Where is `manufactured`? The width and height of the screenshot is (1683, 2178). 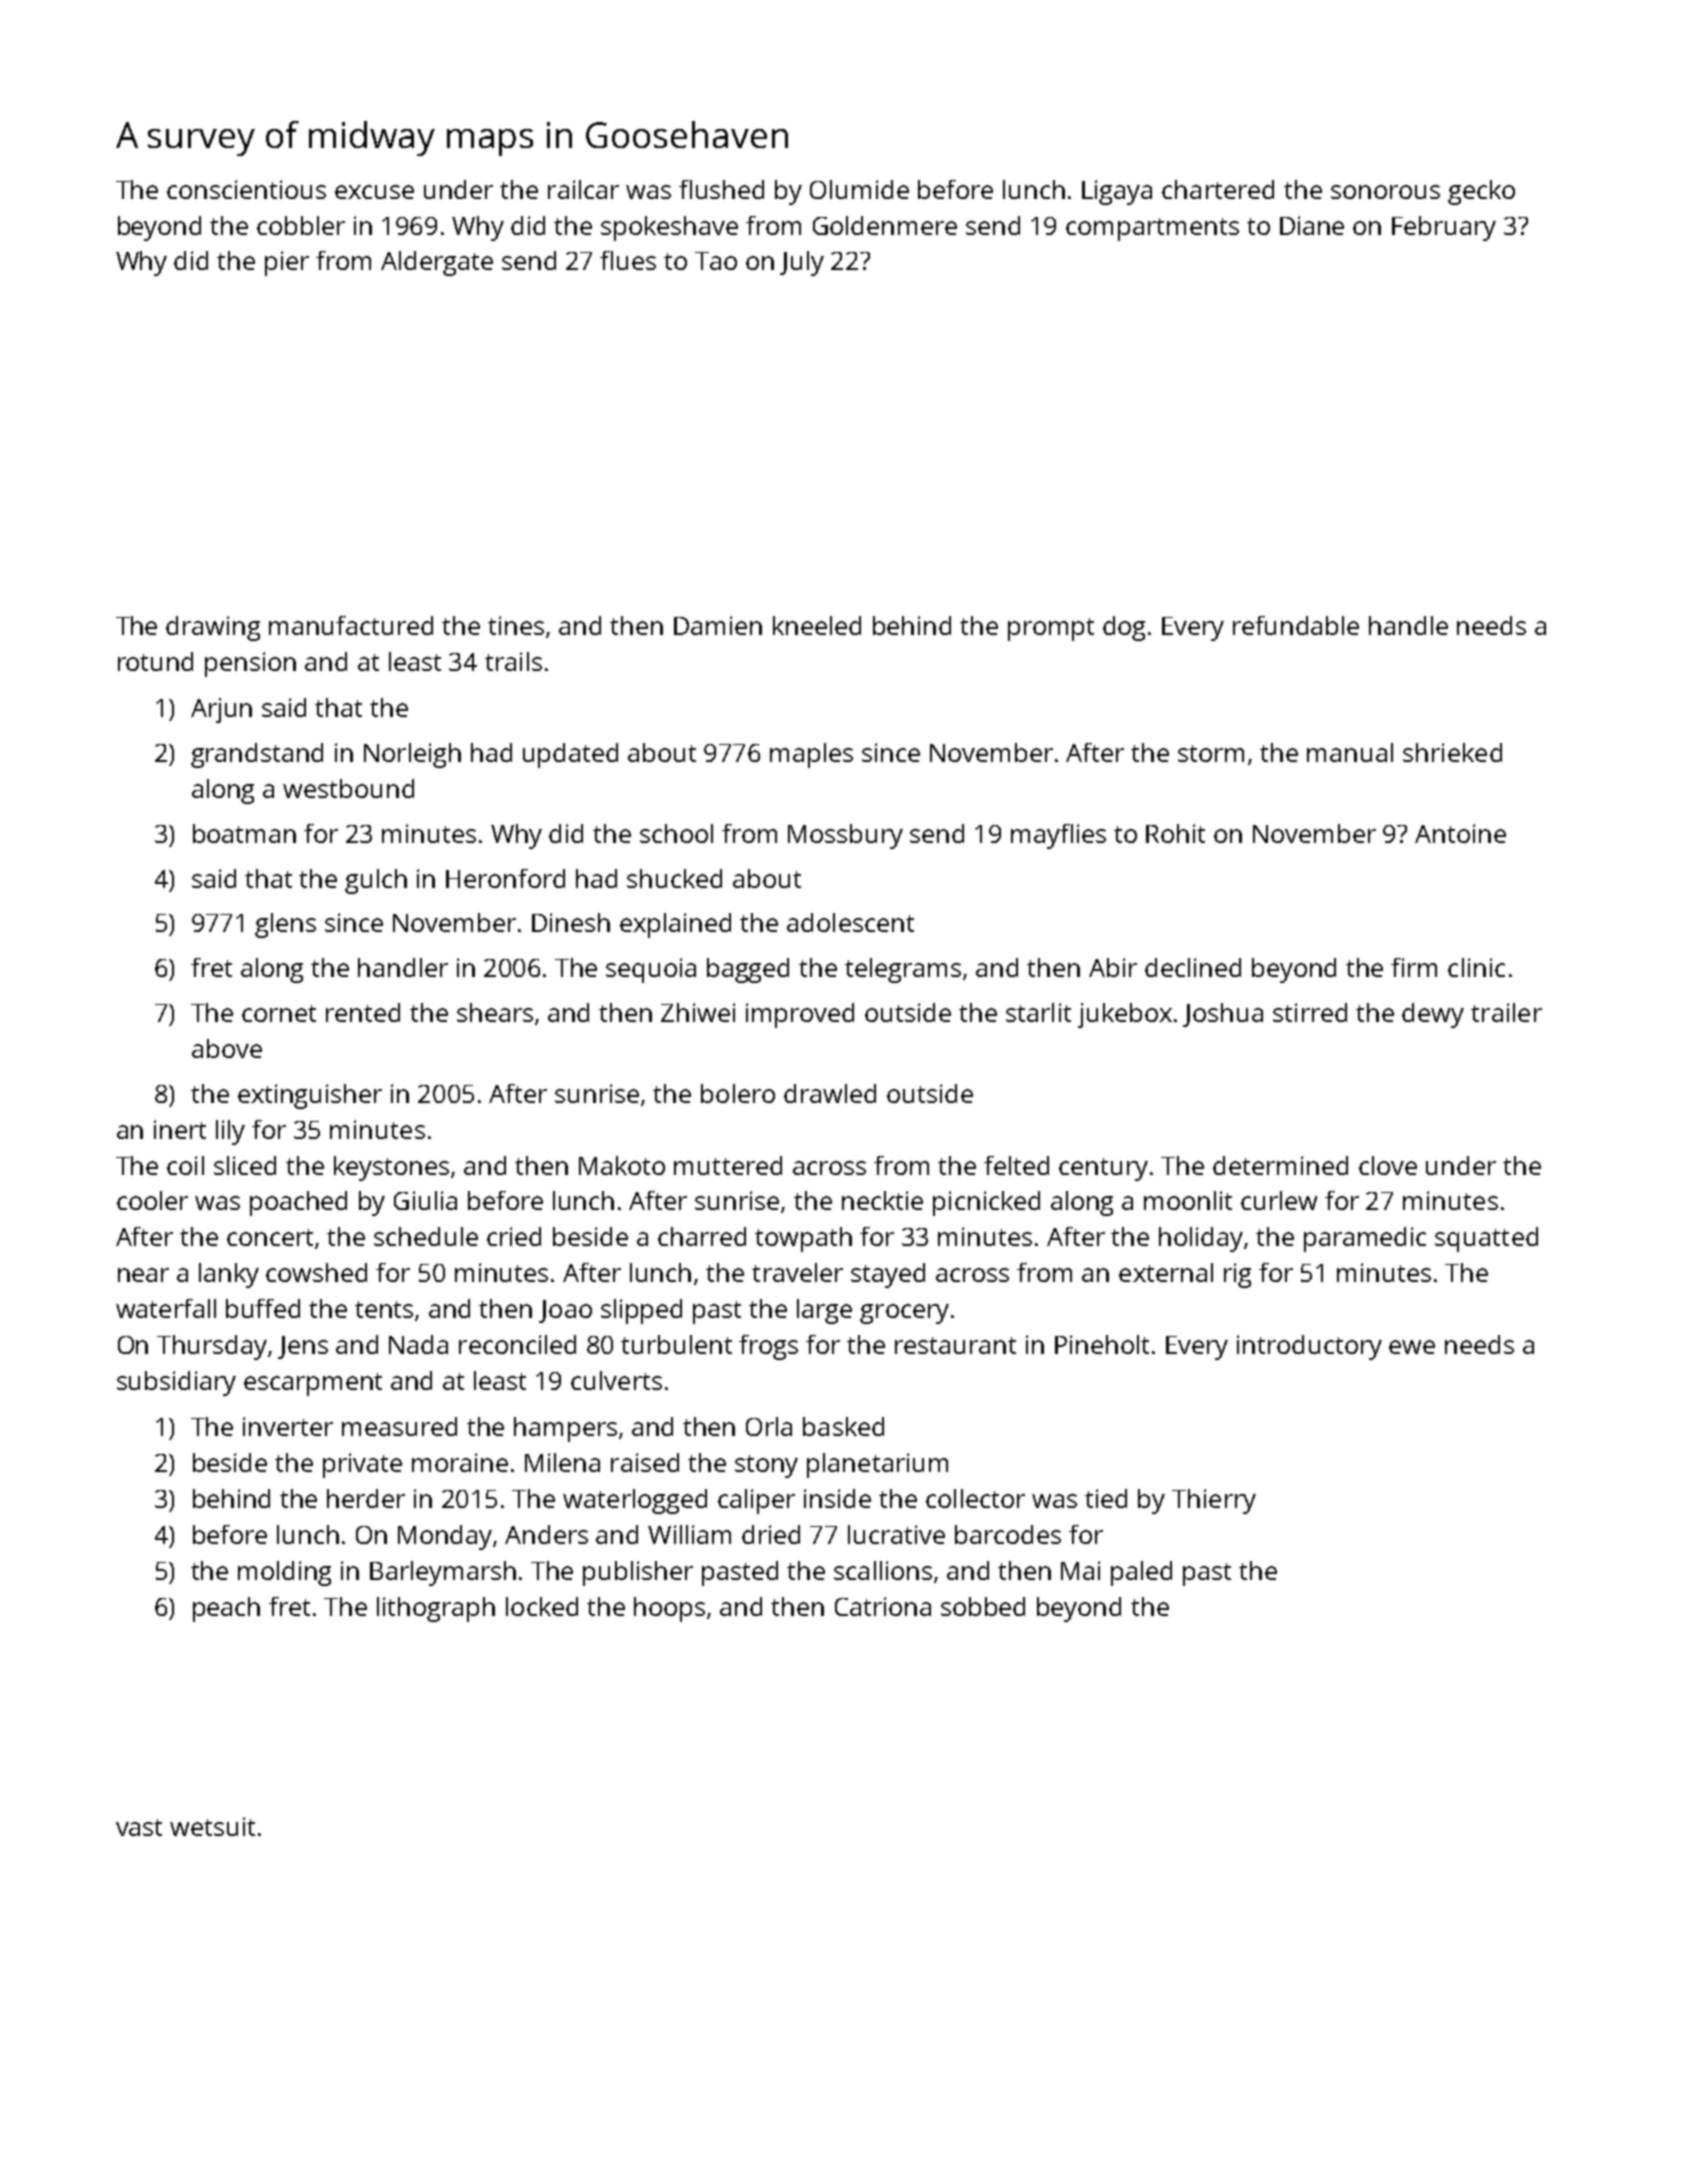
manufactured is located at coordinates (351, 625).
